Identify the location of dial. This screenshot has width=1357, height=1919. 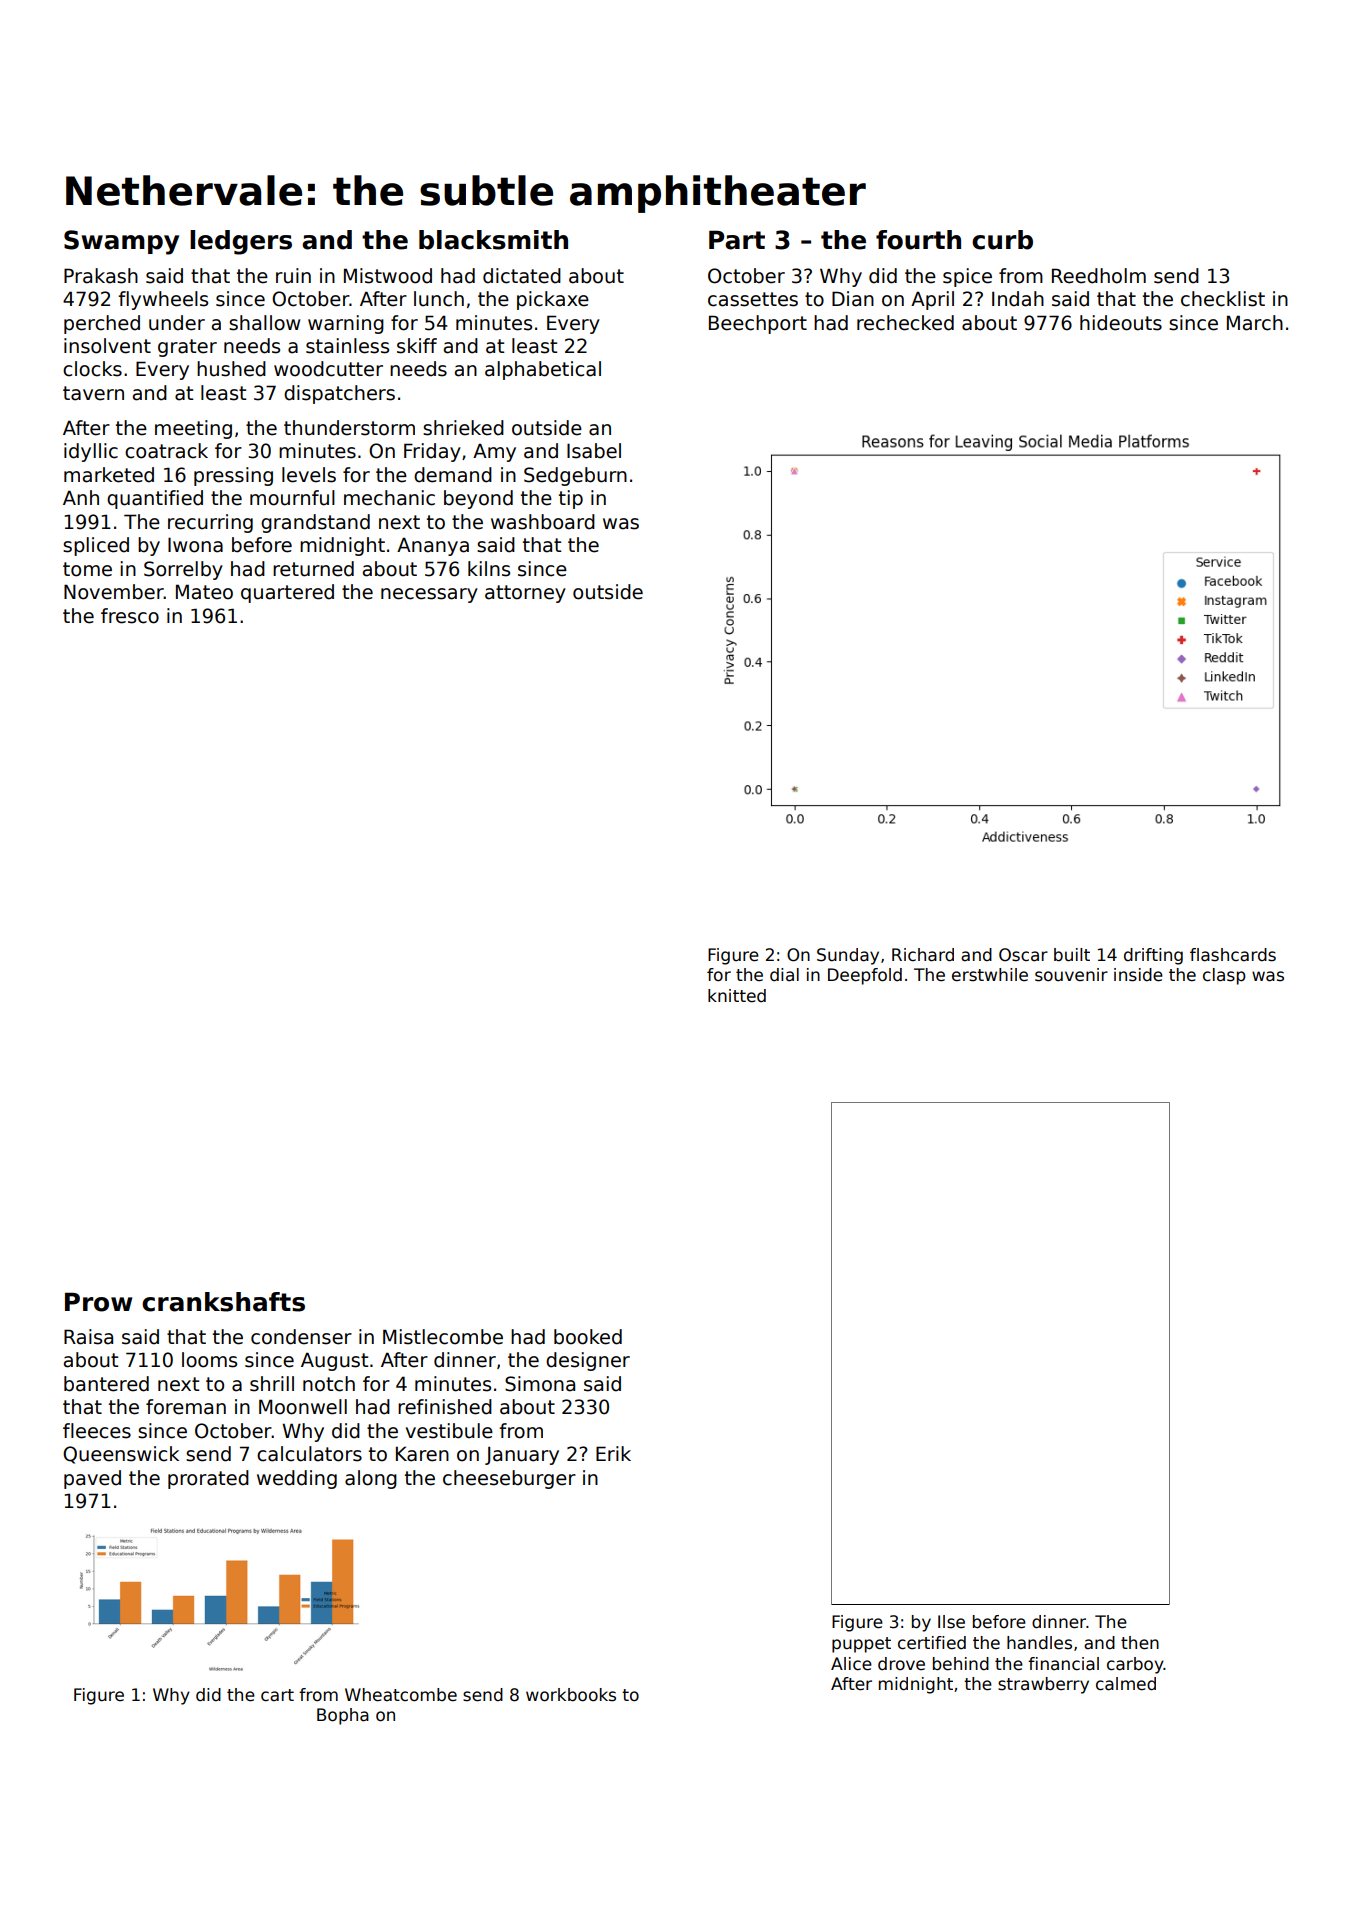
(784, 975).
